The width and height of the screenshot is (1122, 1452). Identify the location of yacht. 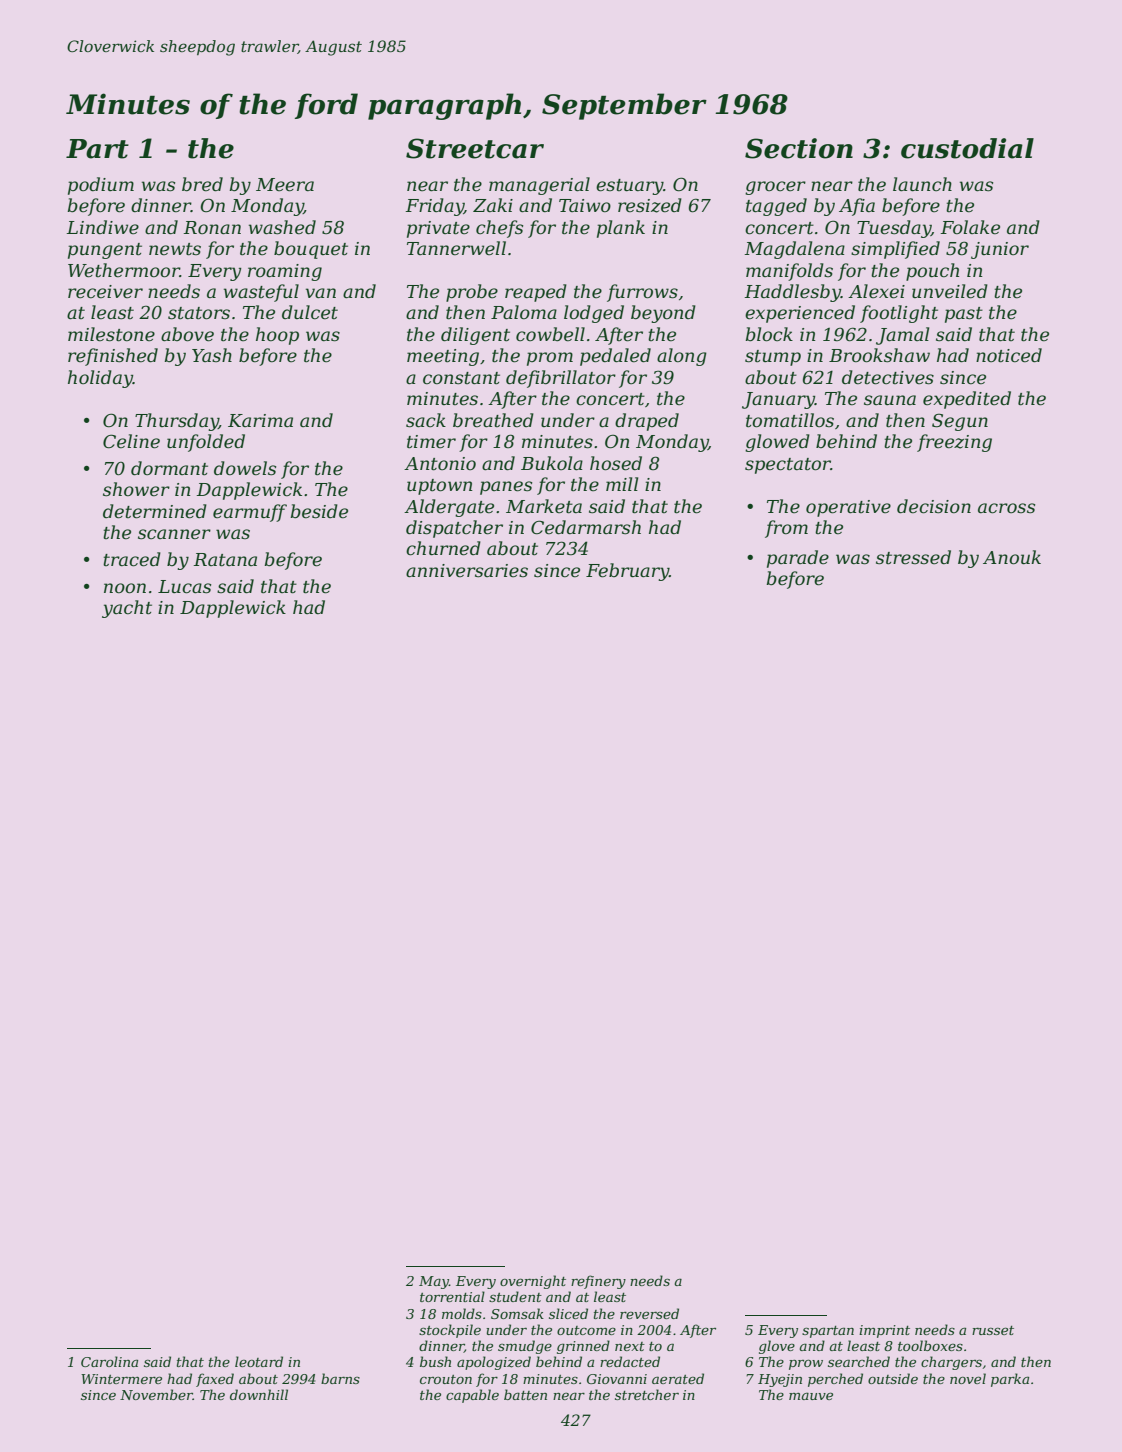
(127, 609).
